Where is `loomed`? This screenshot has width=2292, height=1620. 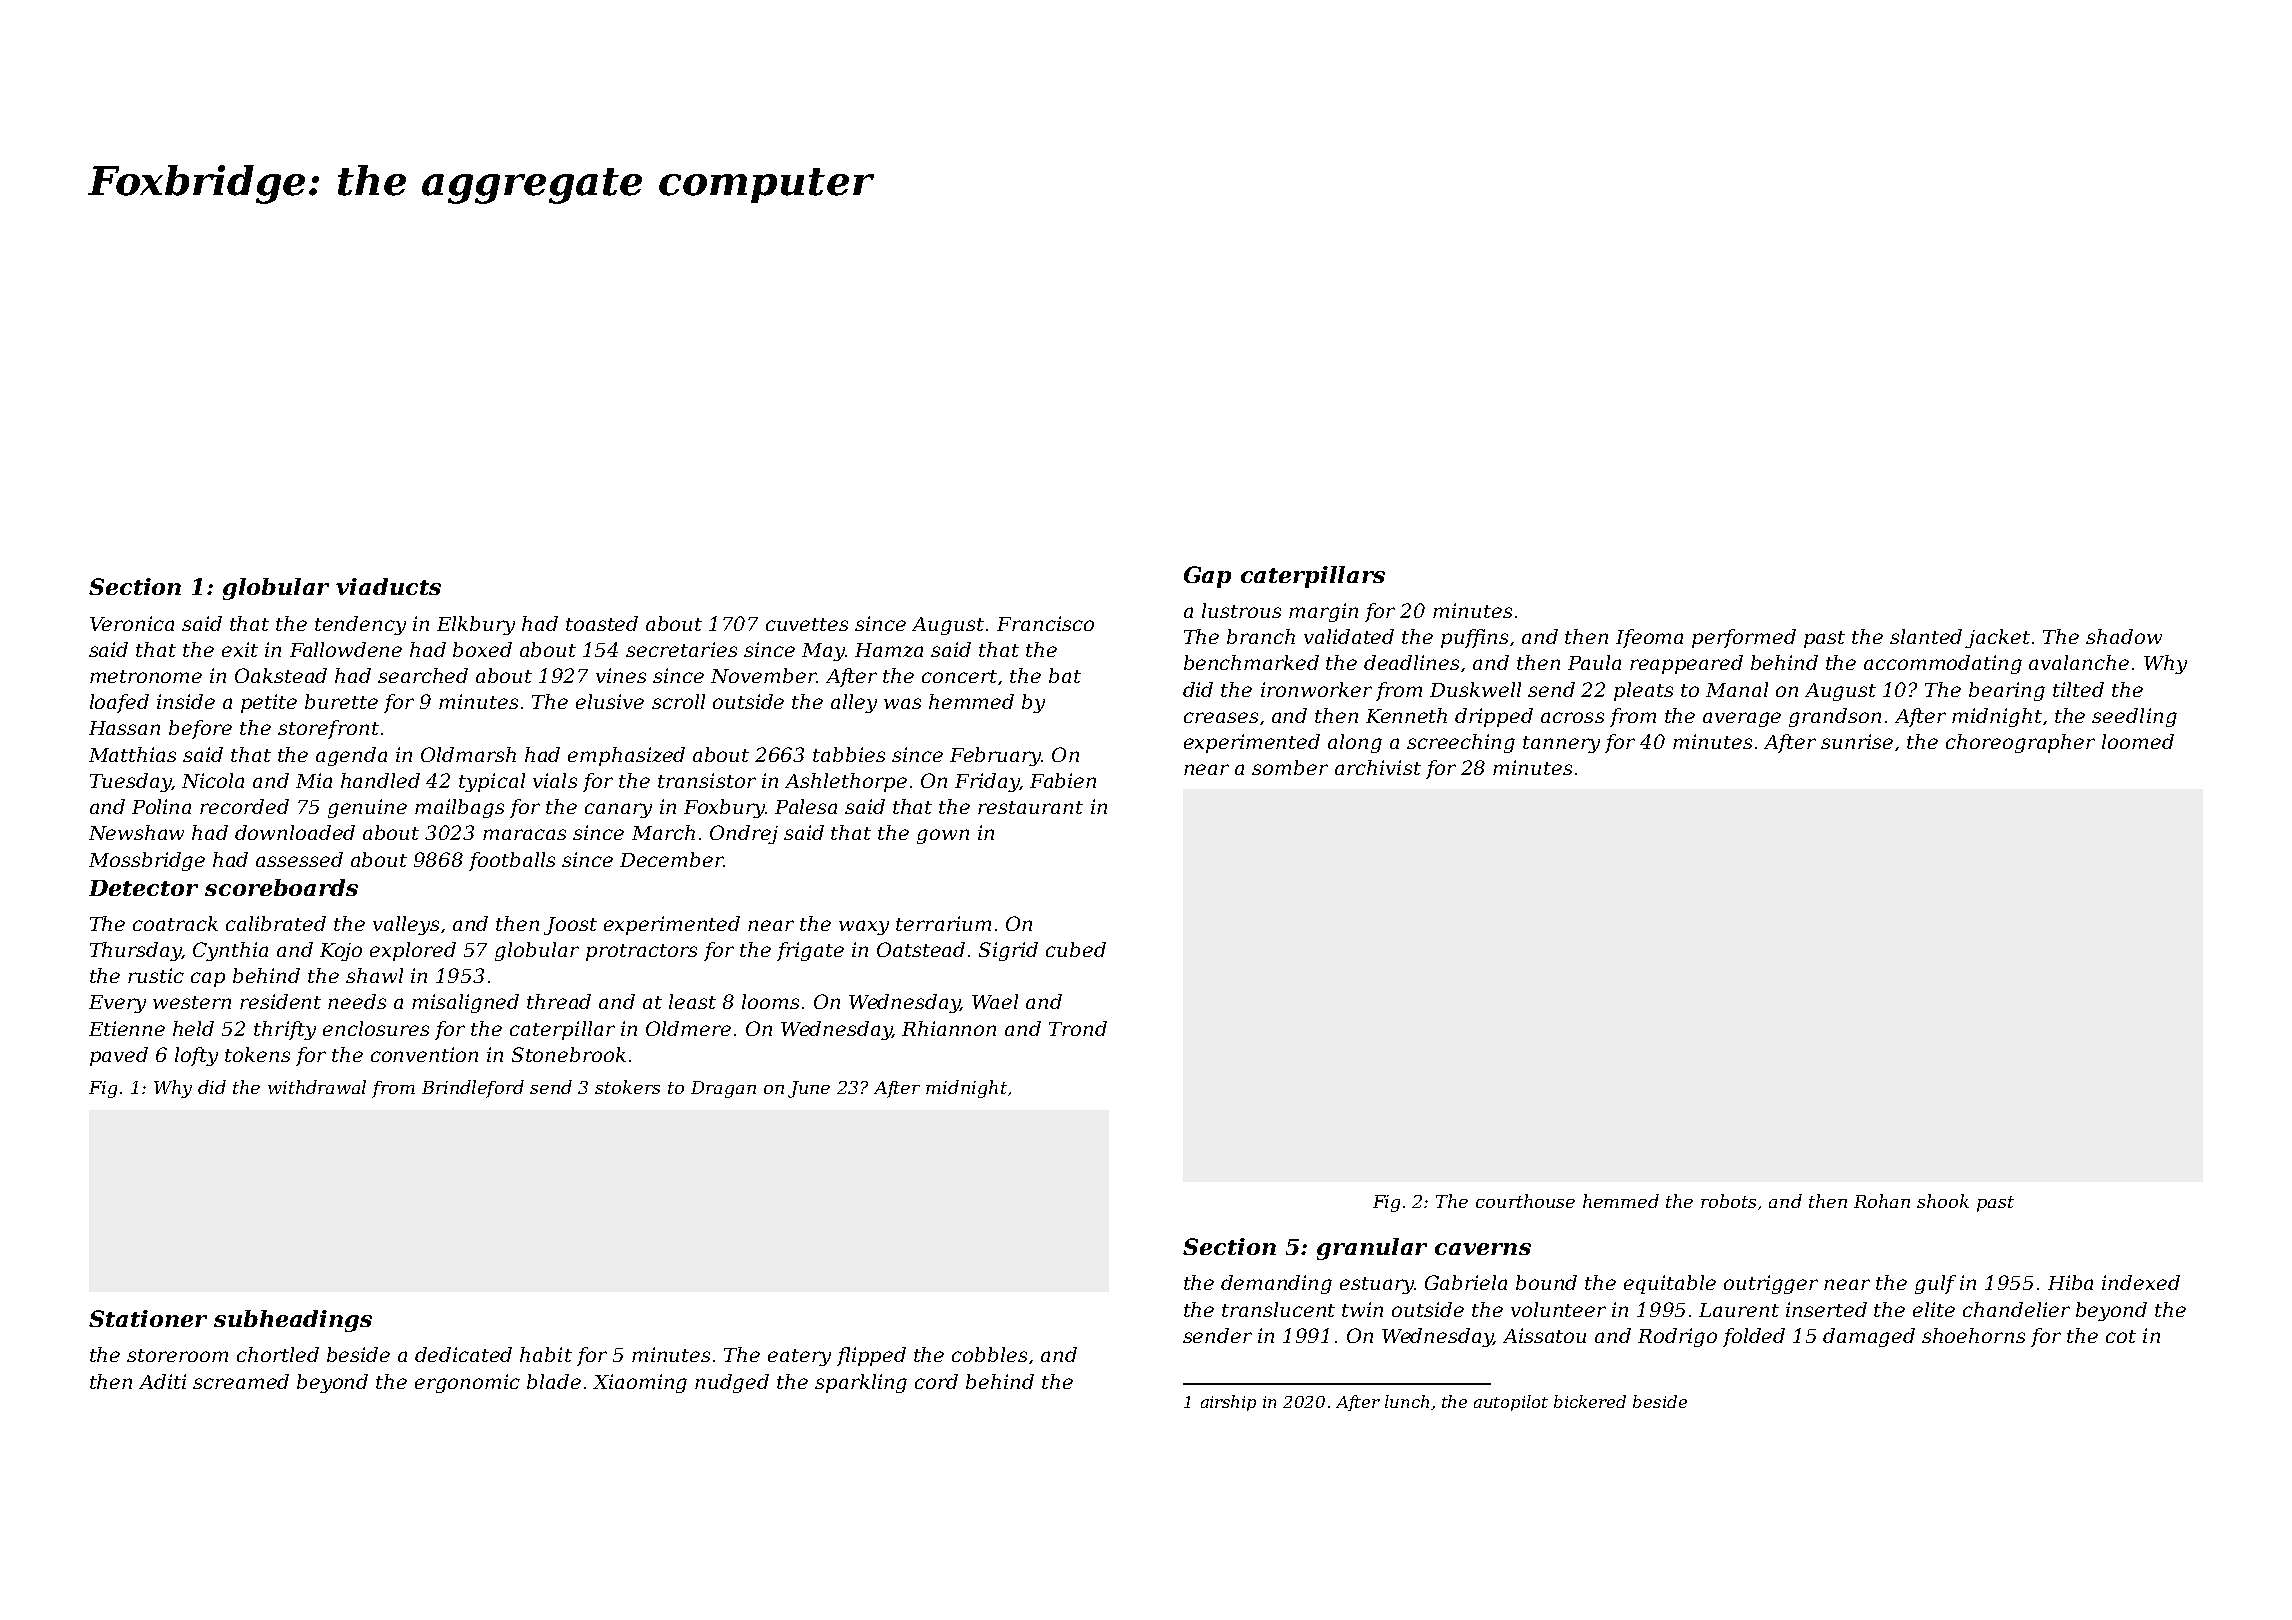
loomed is located at coordinates (2138, 741).
